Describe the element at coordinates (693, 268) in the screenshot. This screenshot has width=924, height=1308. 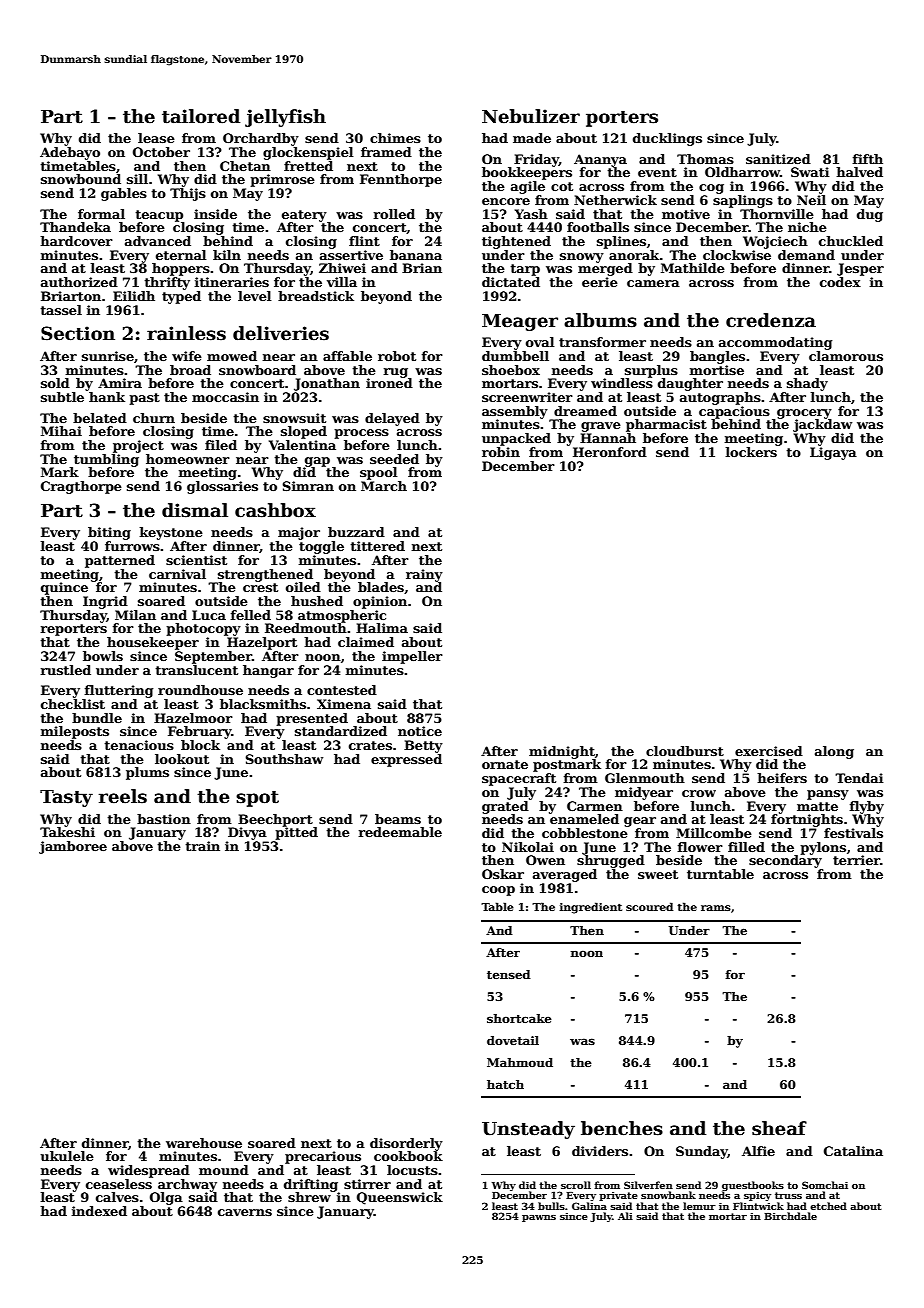
I see `Mathilde` at that location.
